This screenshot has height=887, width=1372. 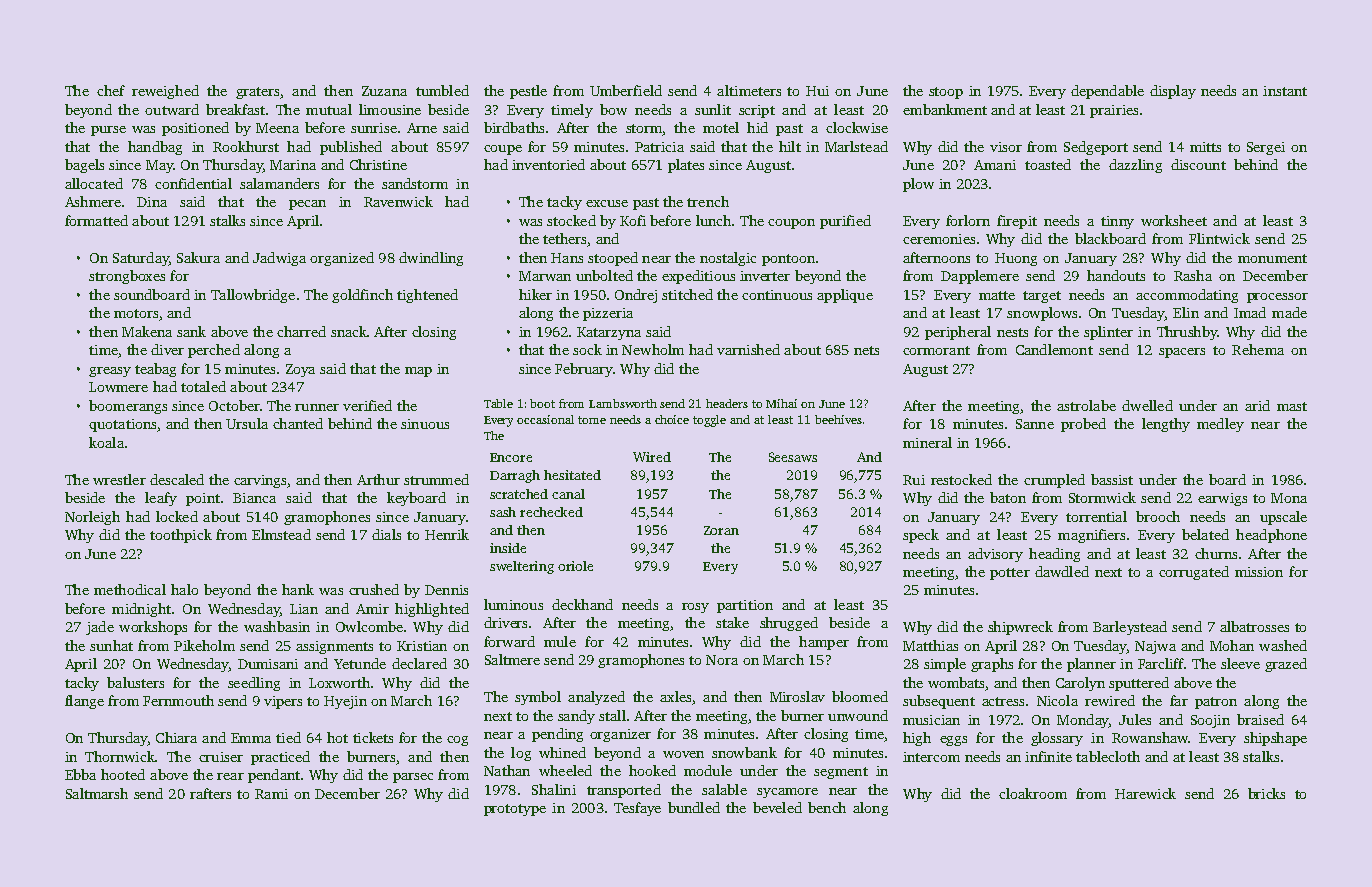 What do you see at coordinates (708, 201) in the screenshot?
I see `trench` at bounding box center [708, 201].
